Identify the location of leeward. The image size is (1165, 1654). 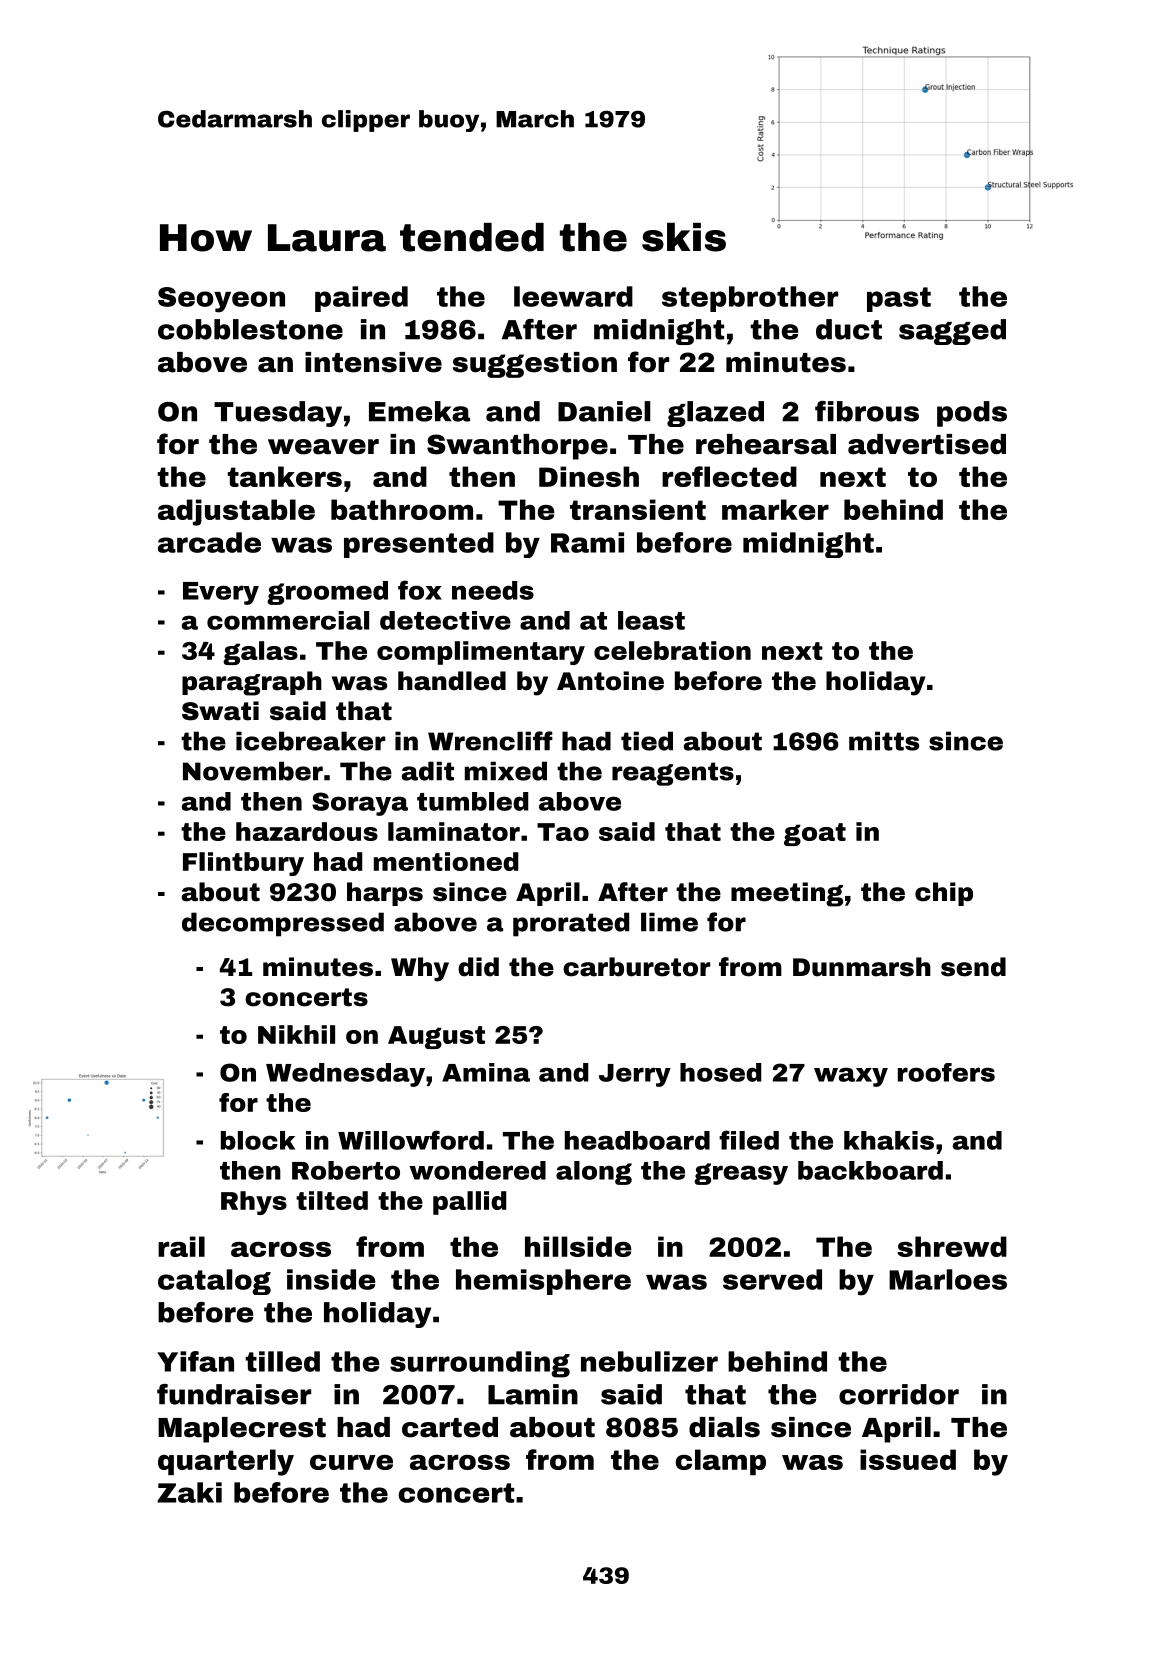
(573, 296).
